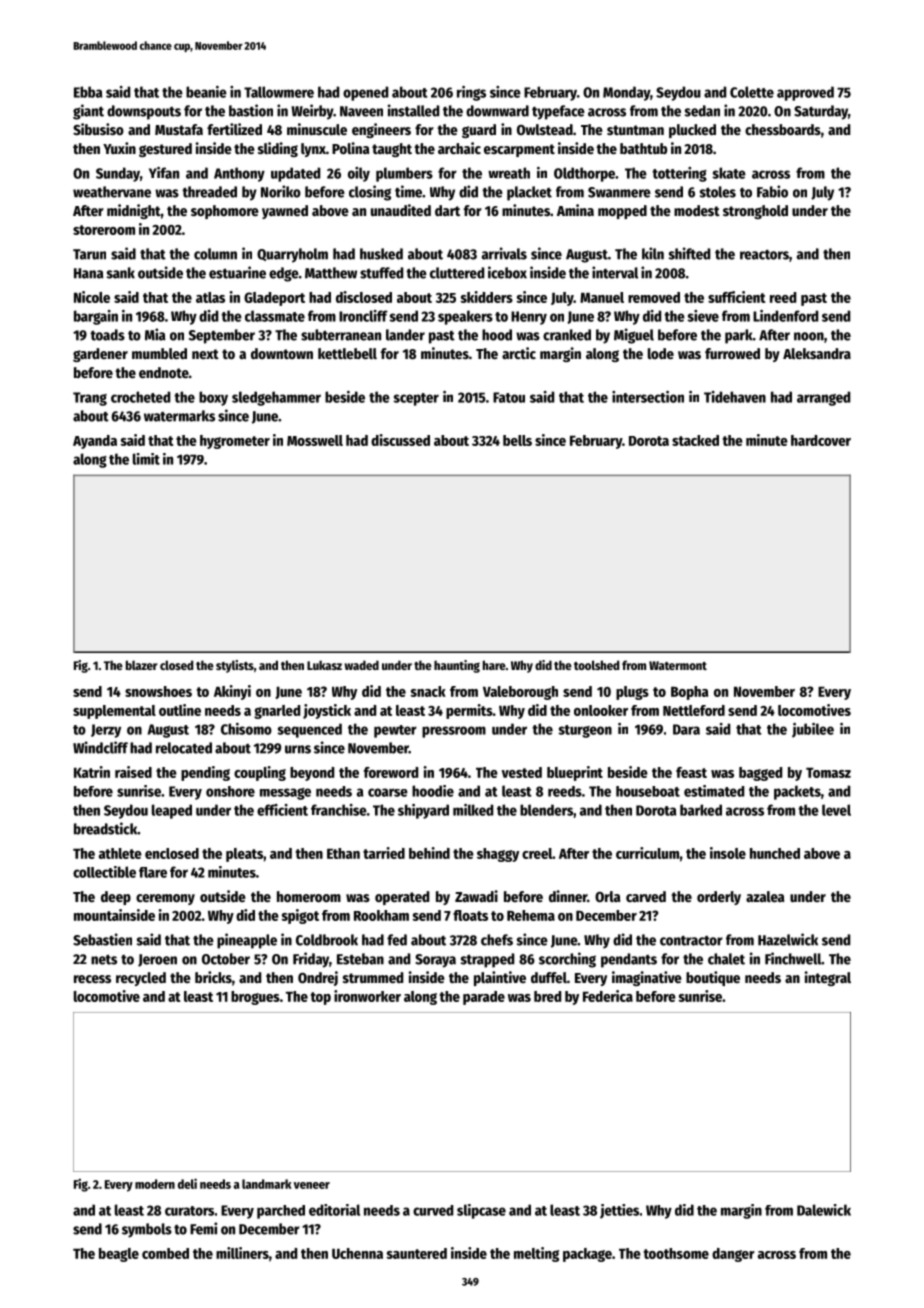 This screenshot has width=924, height=1308. I want to click on stylists, so click(235, 666).
